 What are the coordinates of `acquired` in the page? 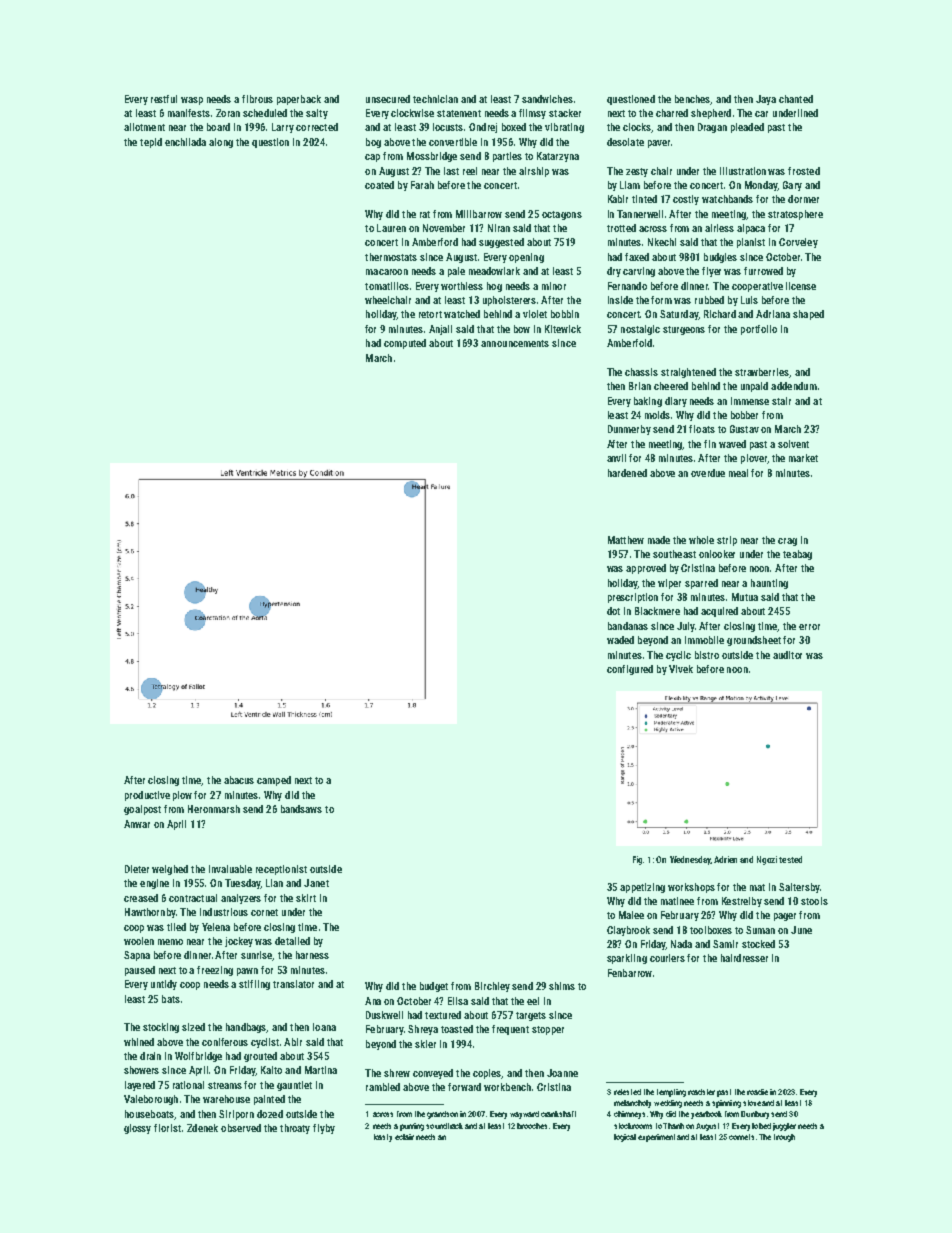 It's located at (719, 612).
